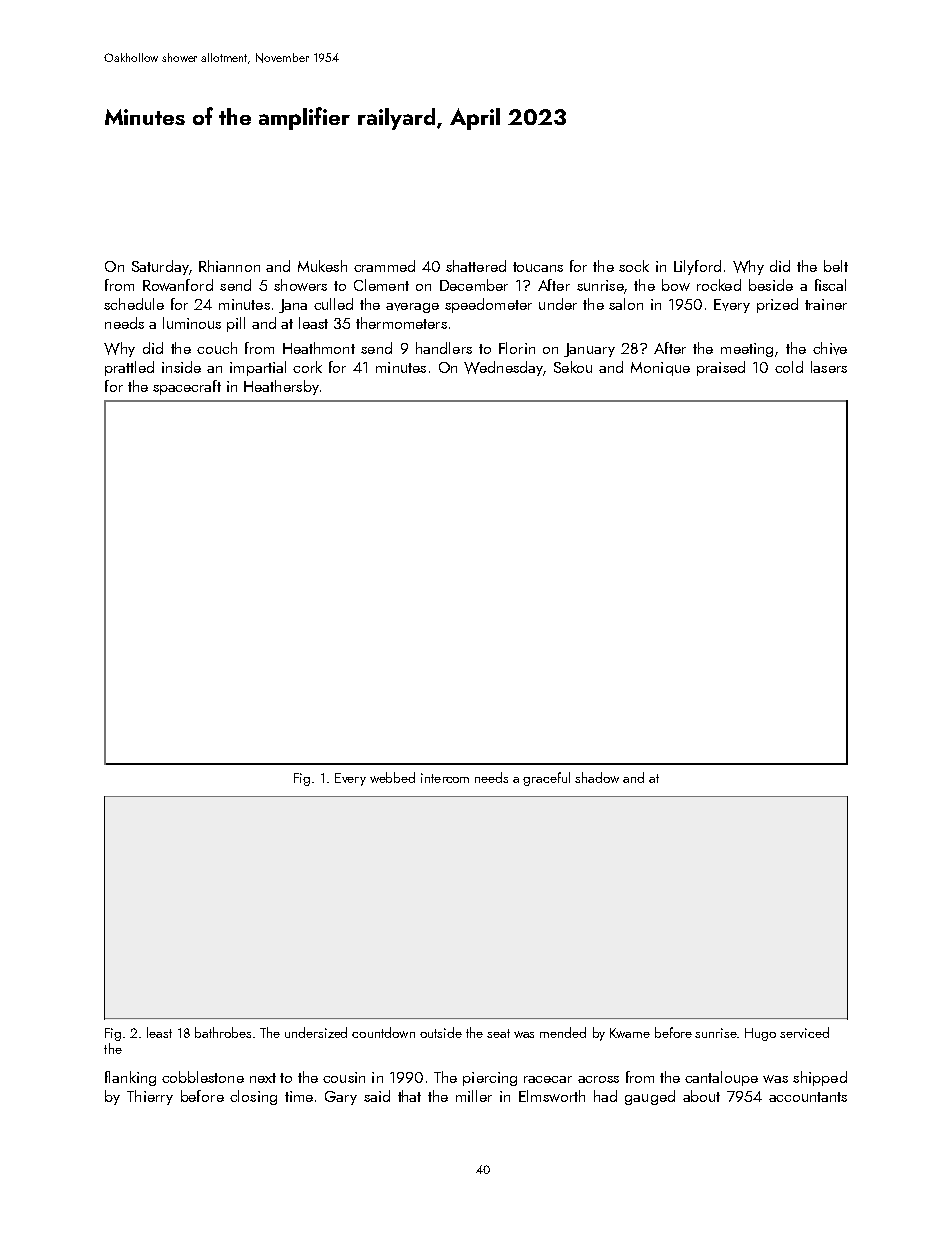 Image resolution: width=952 pixels, height=1233 pixels. What do you see at coordinates (392, 777) in the image?
I see `webbed` at bounding box center [392, 777].
